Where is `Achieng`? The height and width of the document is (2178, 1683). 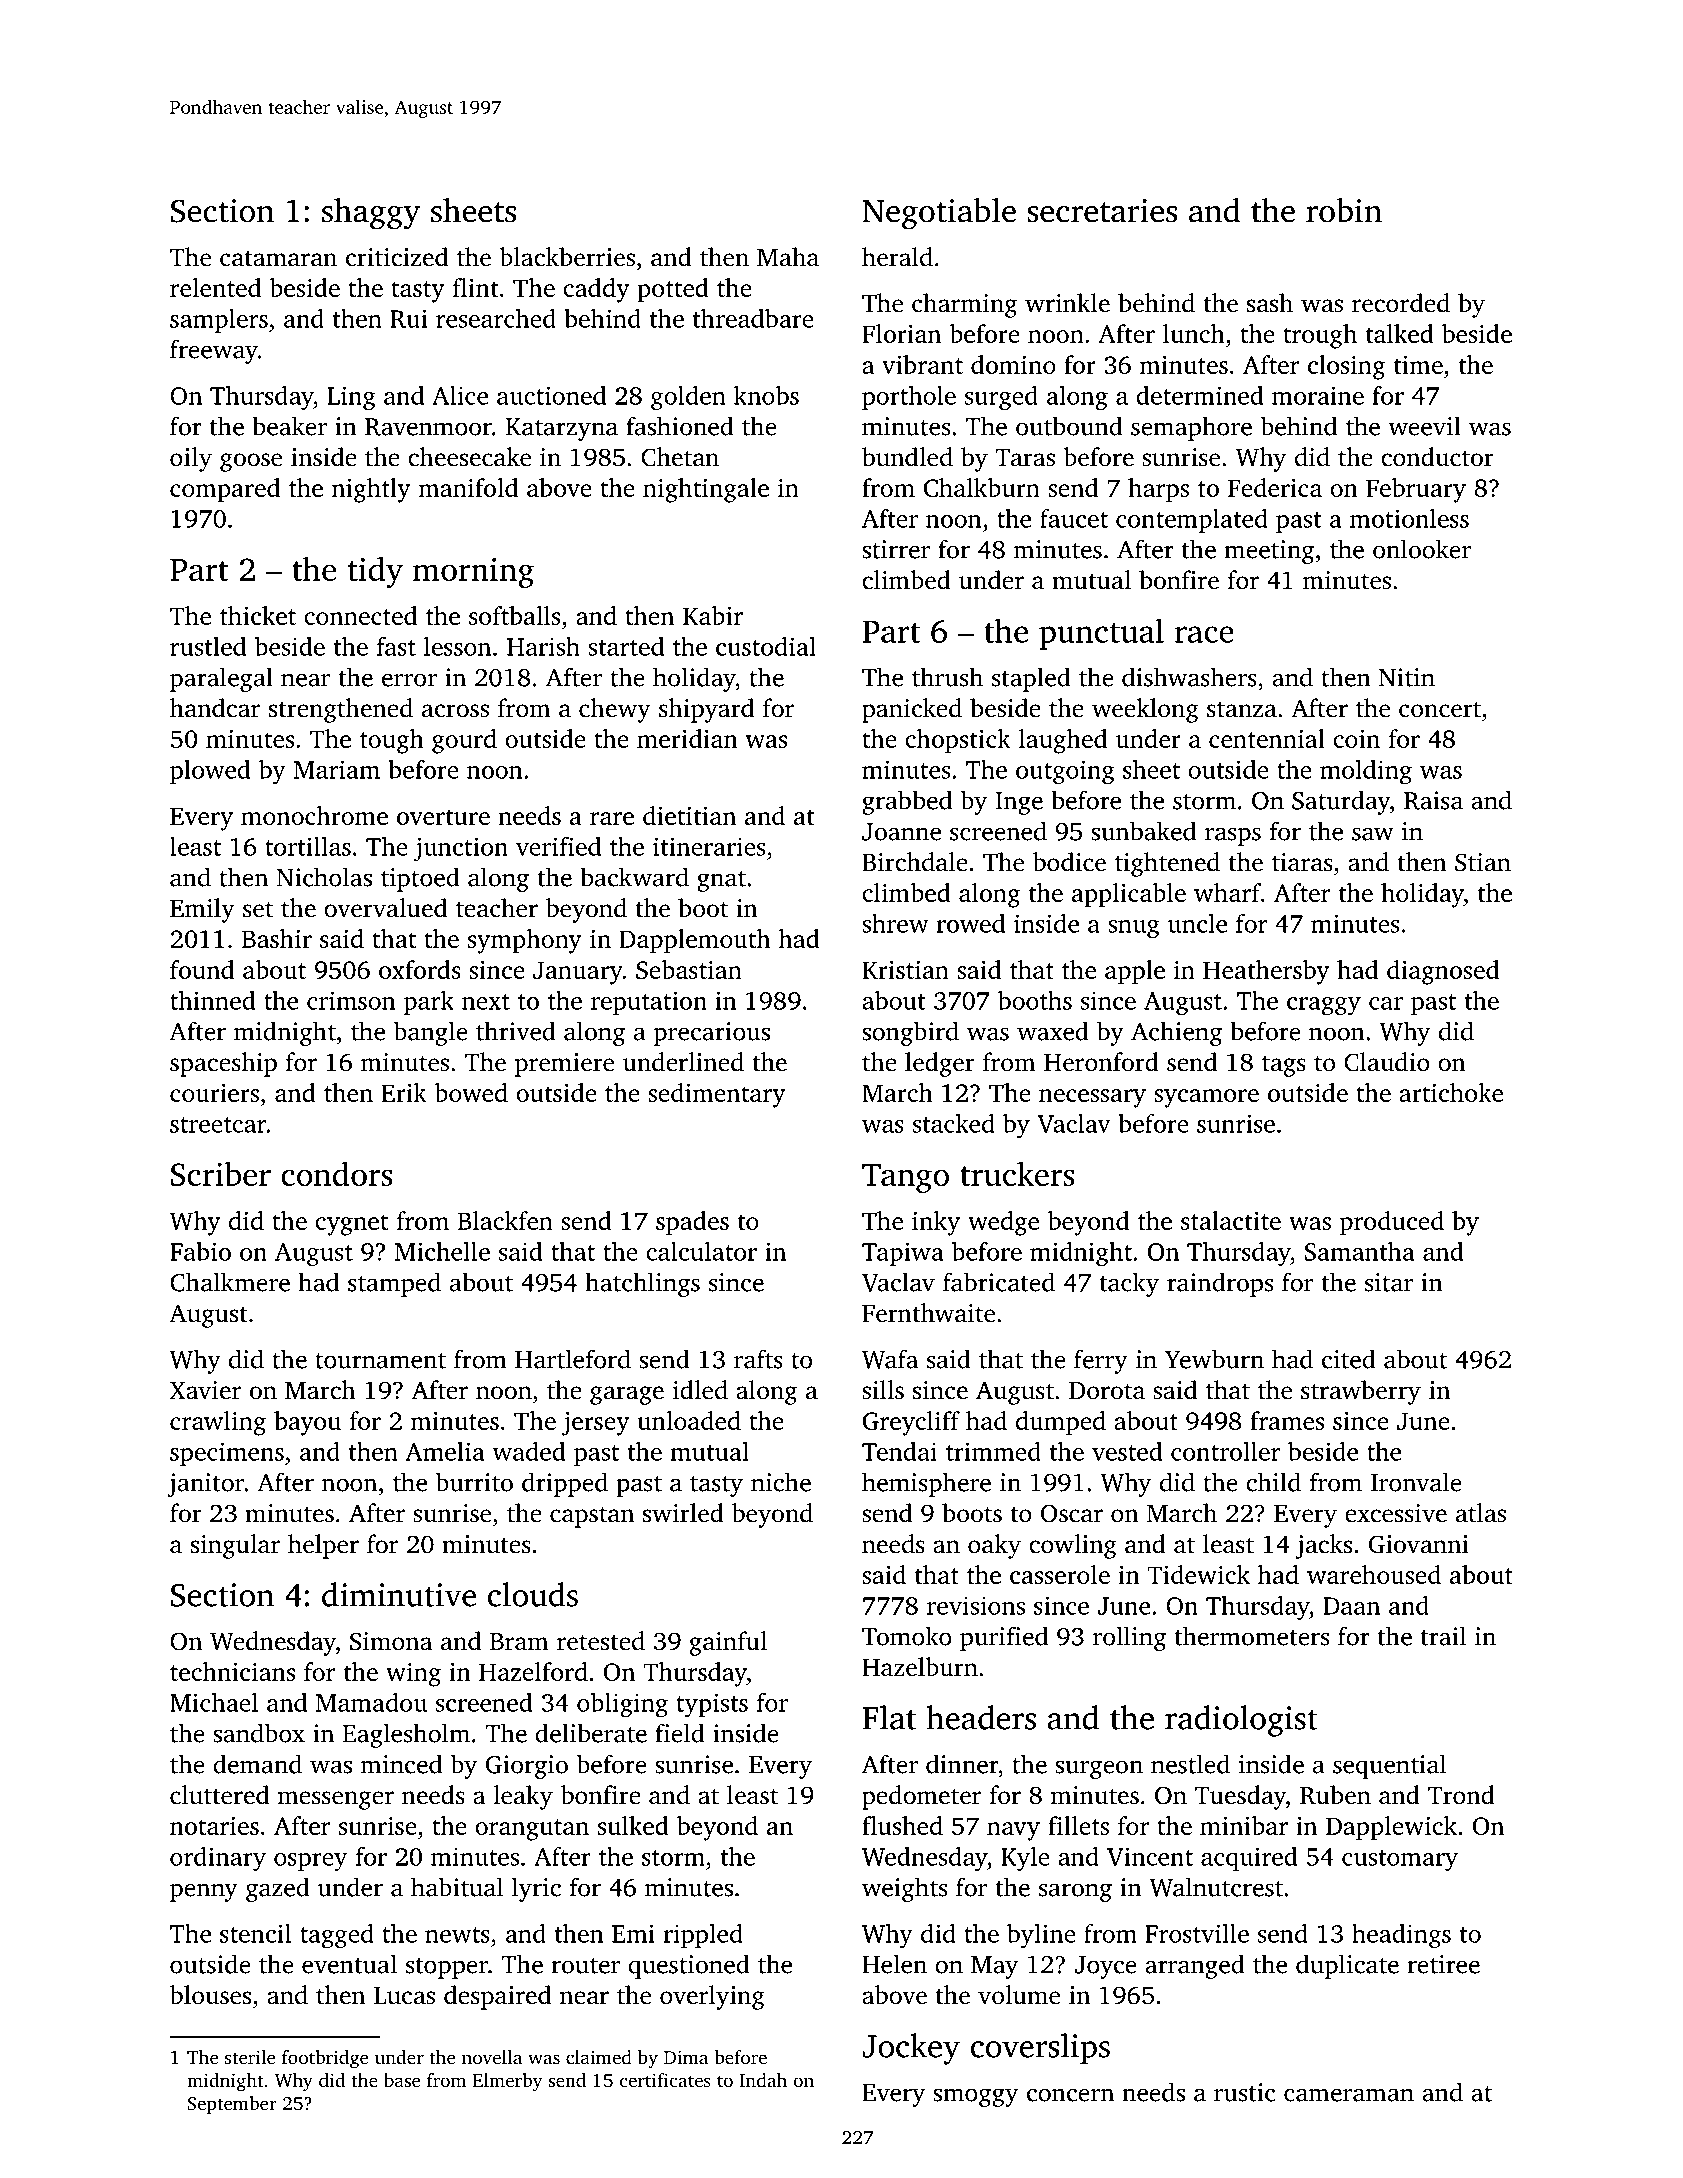
Achieng is located at coordinates (1176, 1033).
